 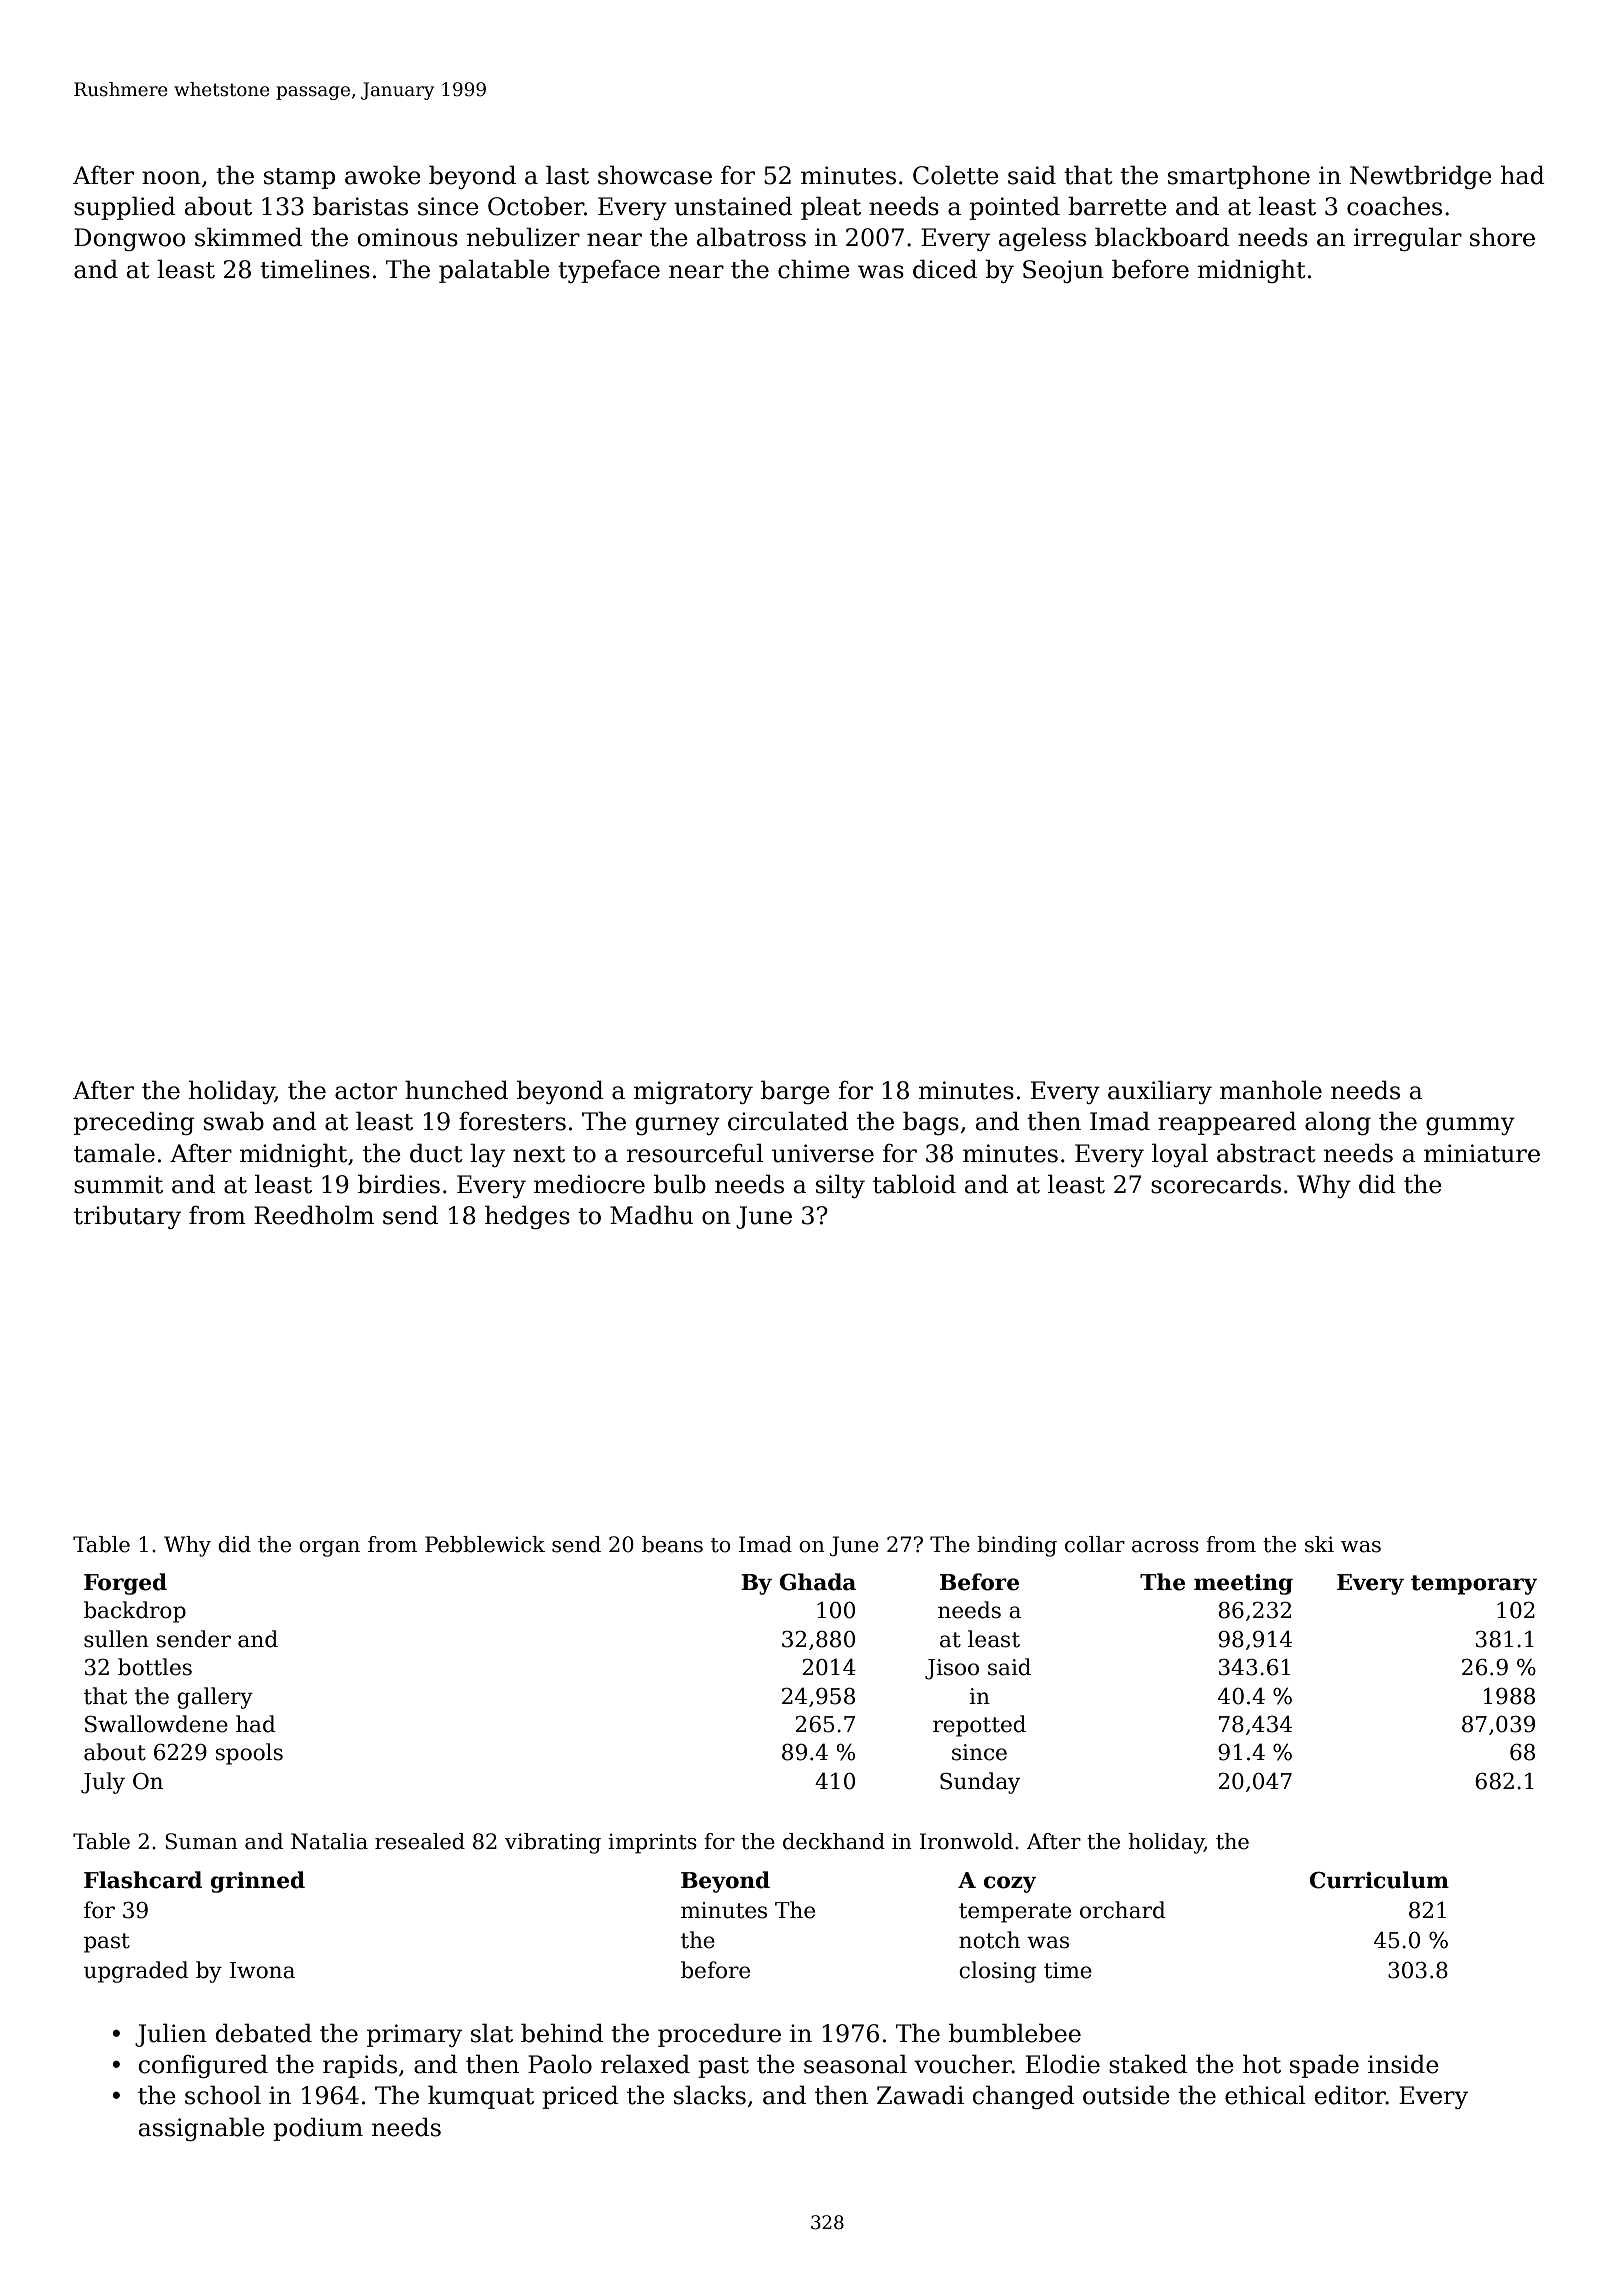 What do you see at coordinates (1379, 1880) in the screenshot?
I see `Curriculum` at bounding box center [1379, 1880].
